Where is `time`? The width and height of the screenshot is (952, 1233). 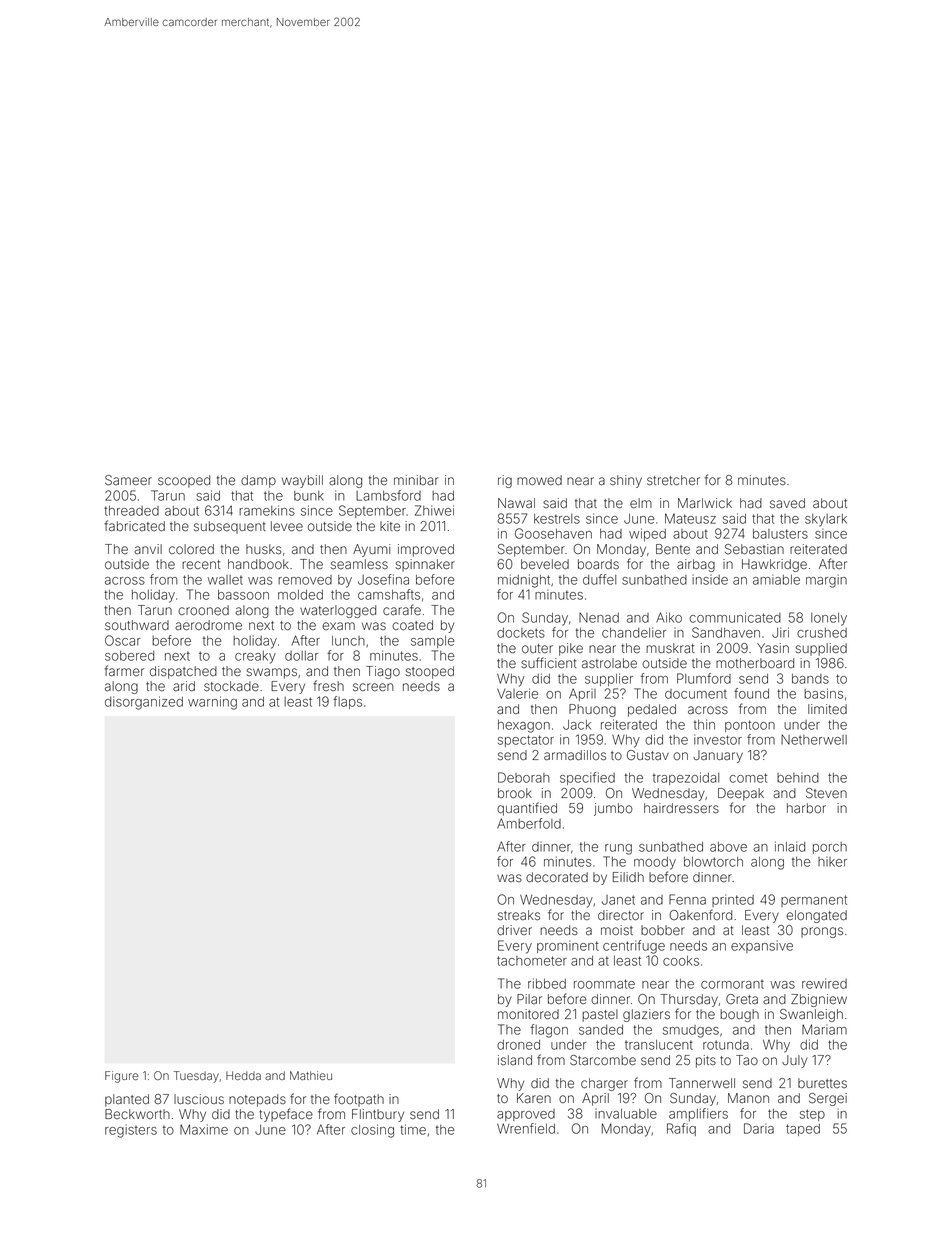 time is located at coordinates (413, 1129).
